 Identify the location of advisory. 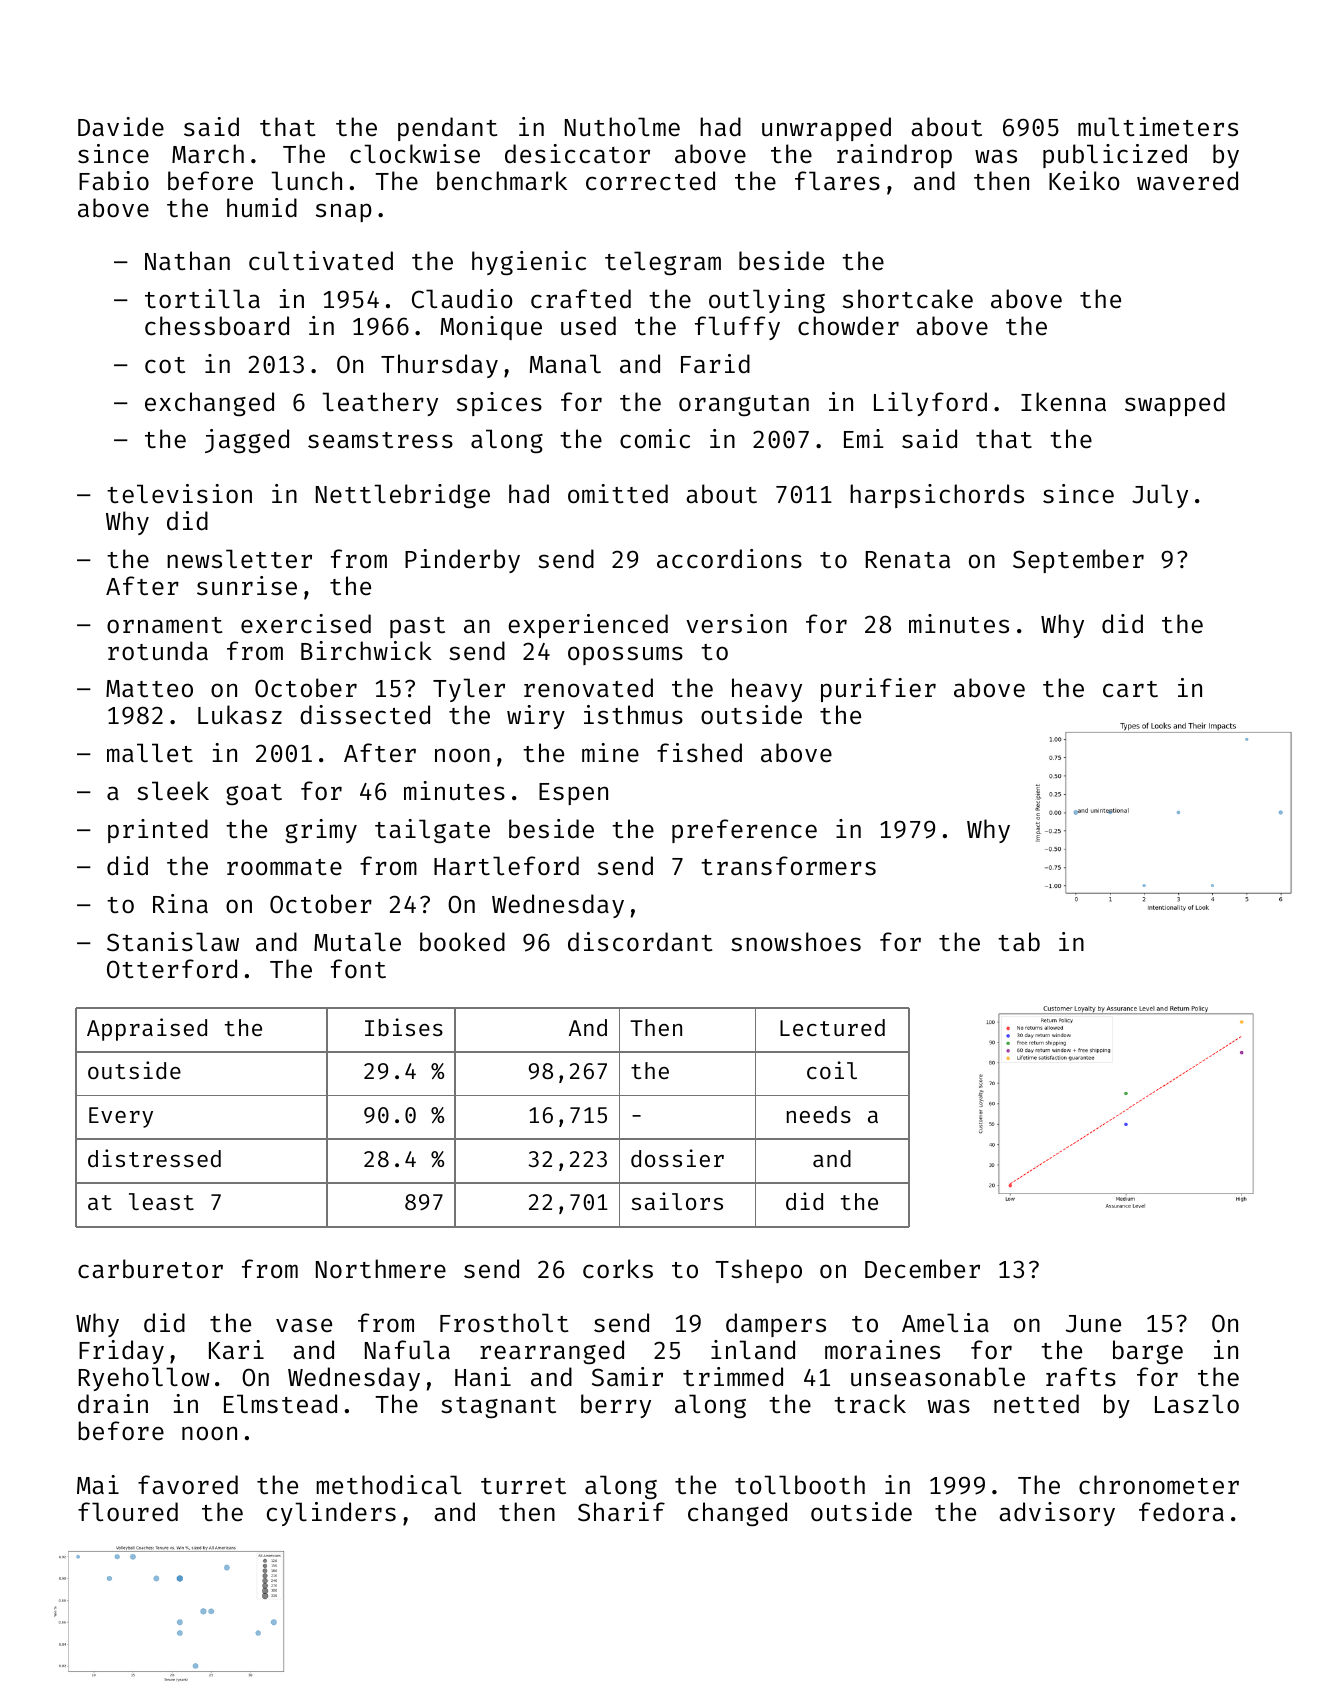
(1057, 1514).
